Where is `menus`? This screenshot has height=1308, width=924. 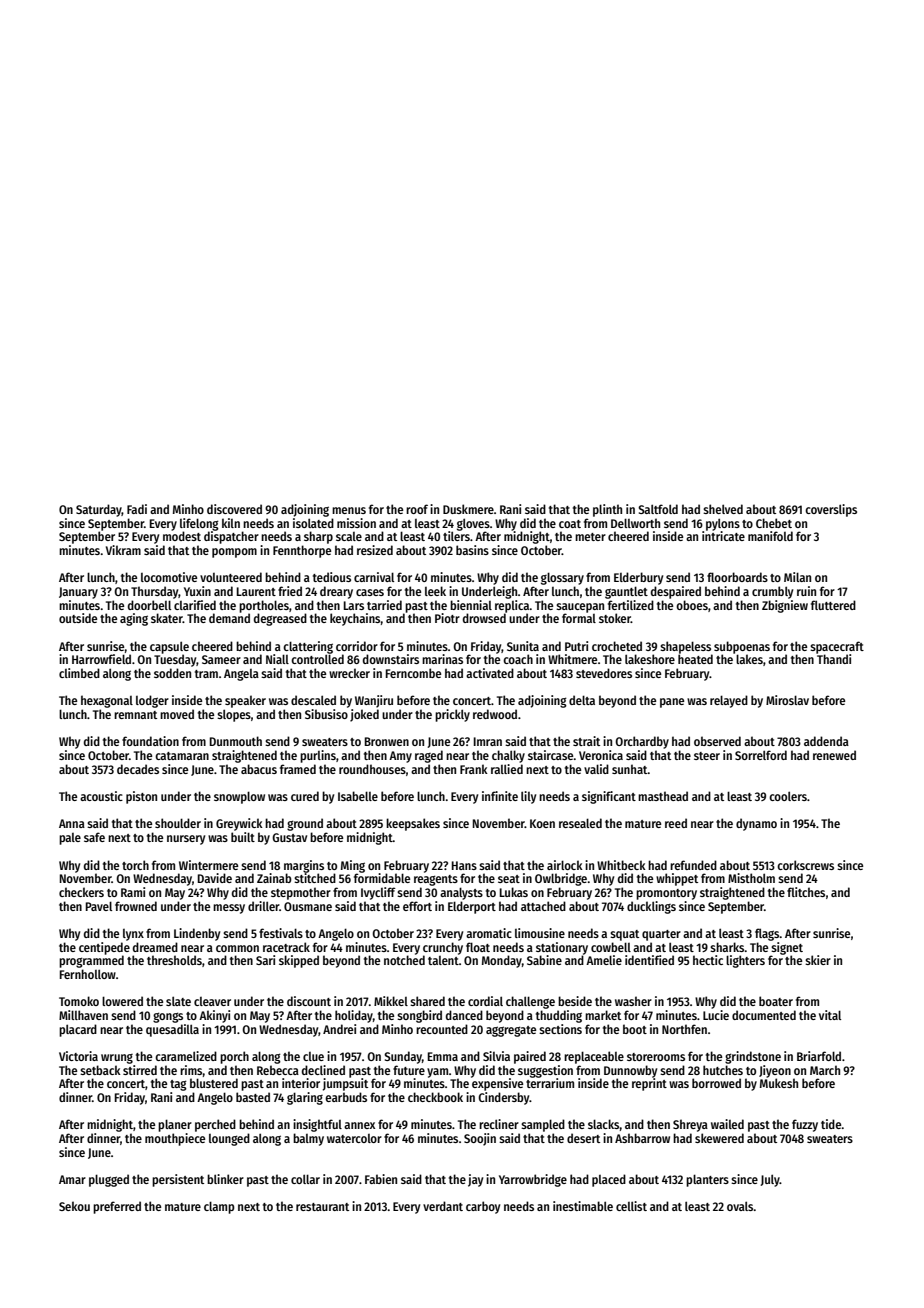
menus is located at coordinates (349, 510).
